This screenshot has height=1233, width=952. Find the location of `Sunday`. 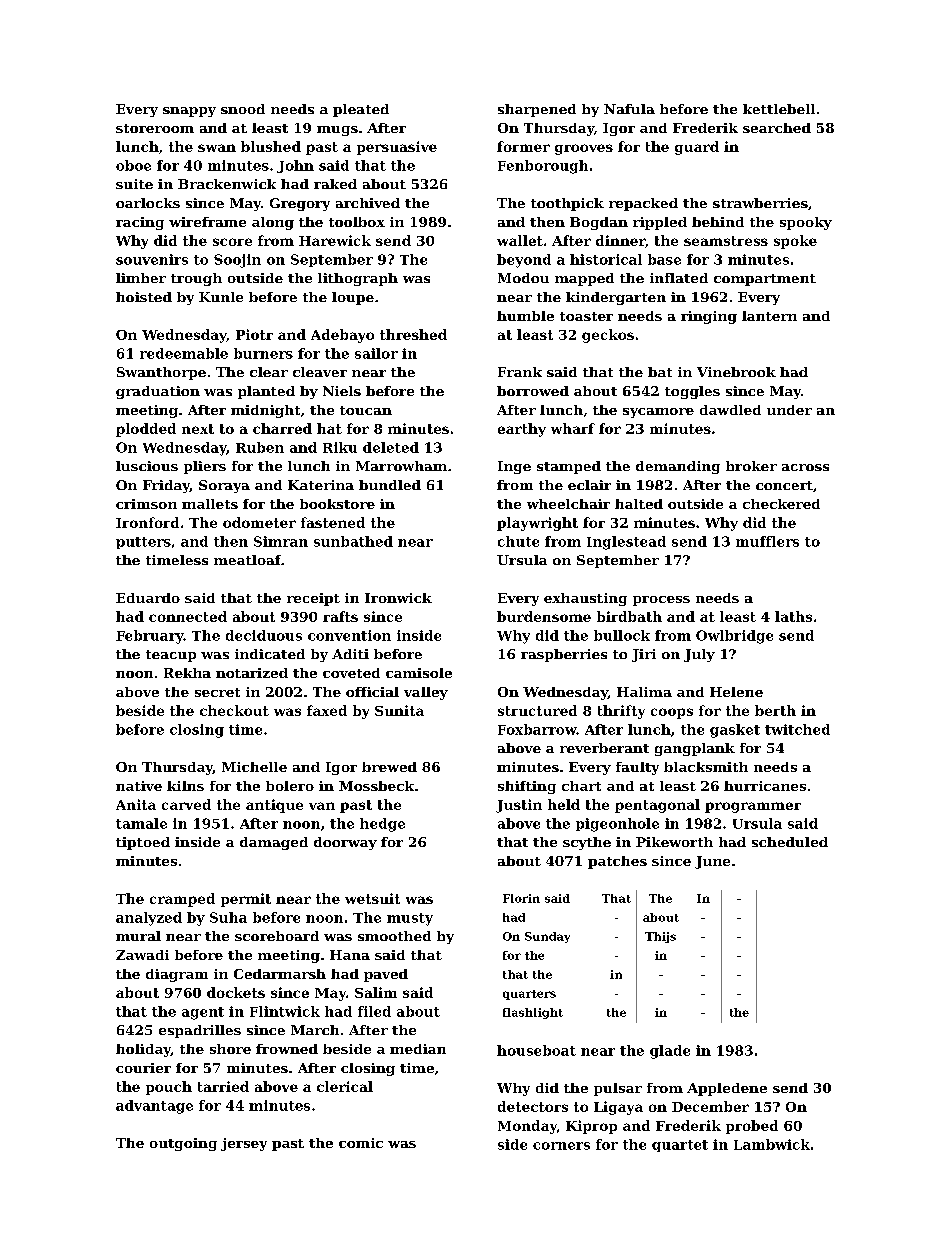

Sunday is located at coordinates (547, 937).
